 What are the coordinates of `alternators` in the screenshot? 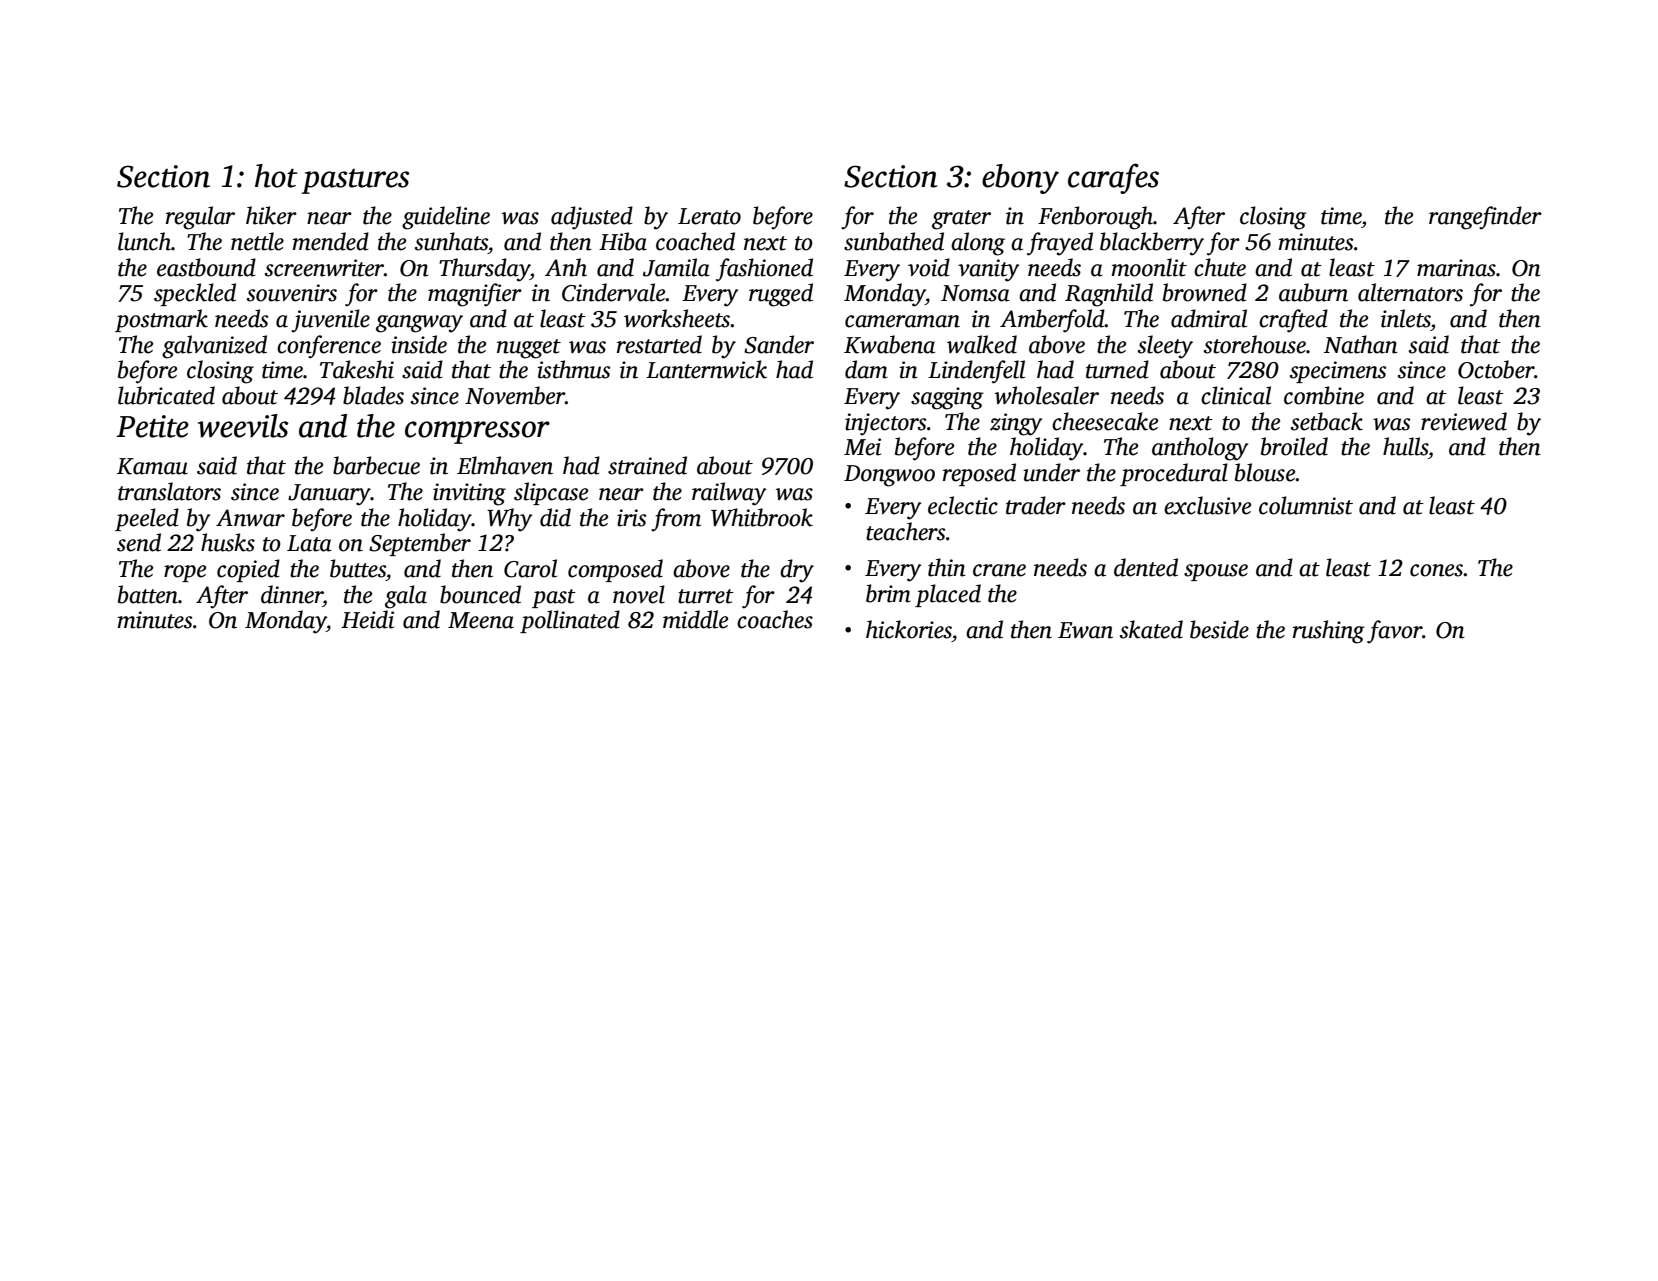 It's located at (1410, 292).
